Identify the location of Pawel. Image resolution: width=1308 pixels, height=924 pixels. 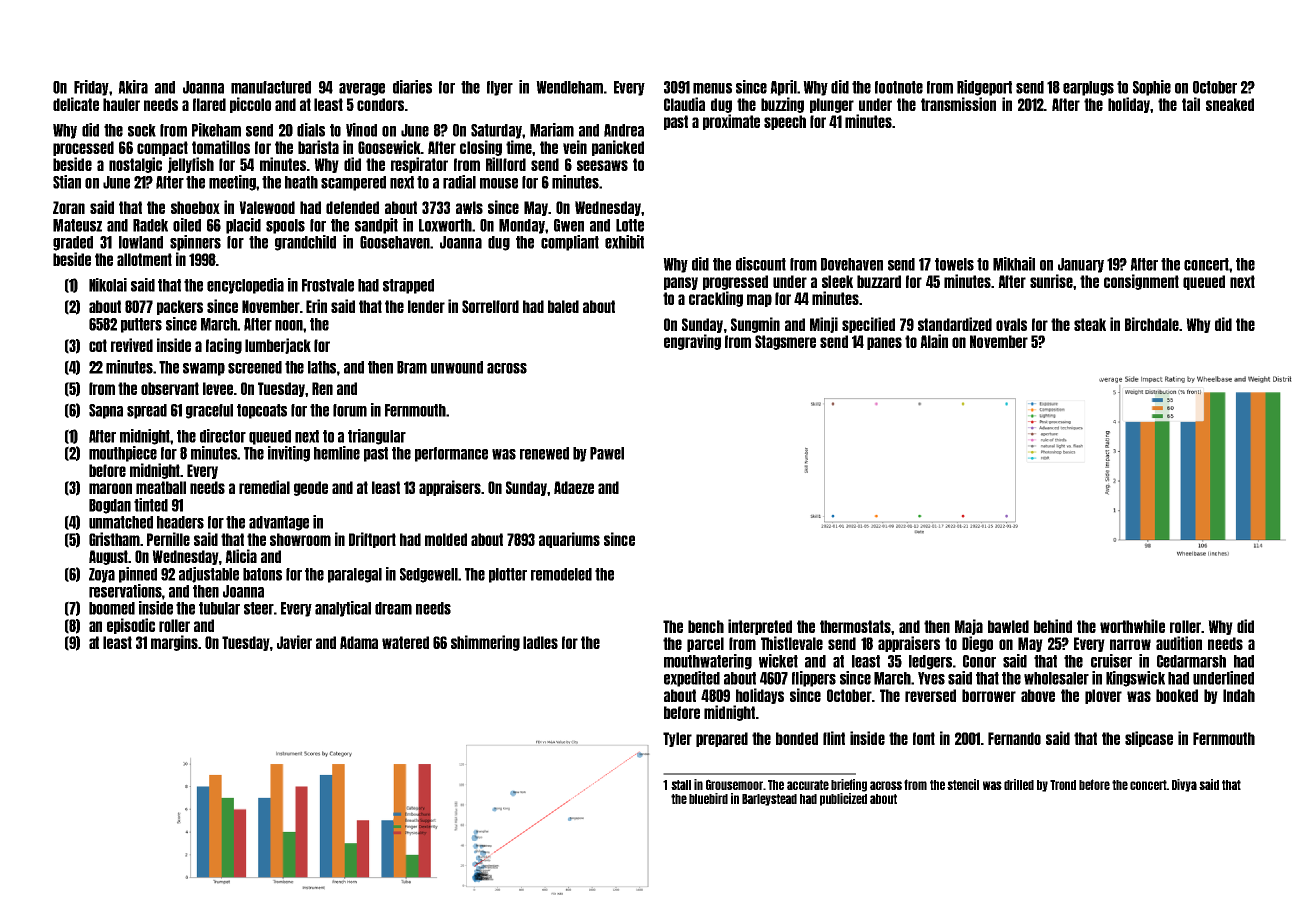
(607, 453).
